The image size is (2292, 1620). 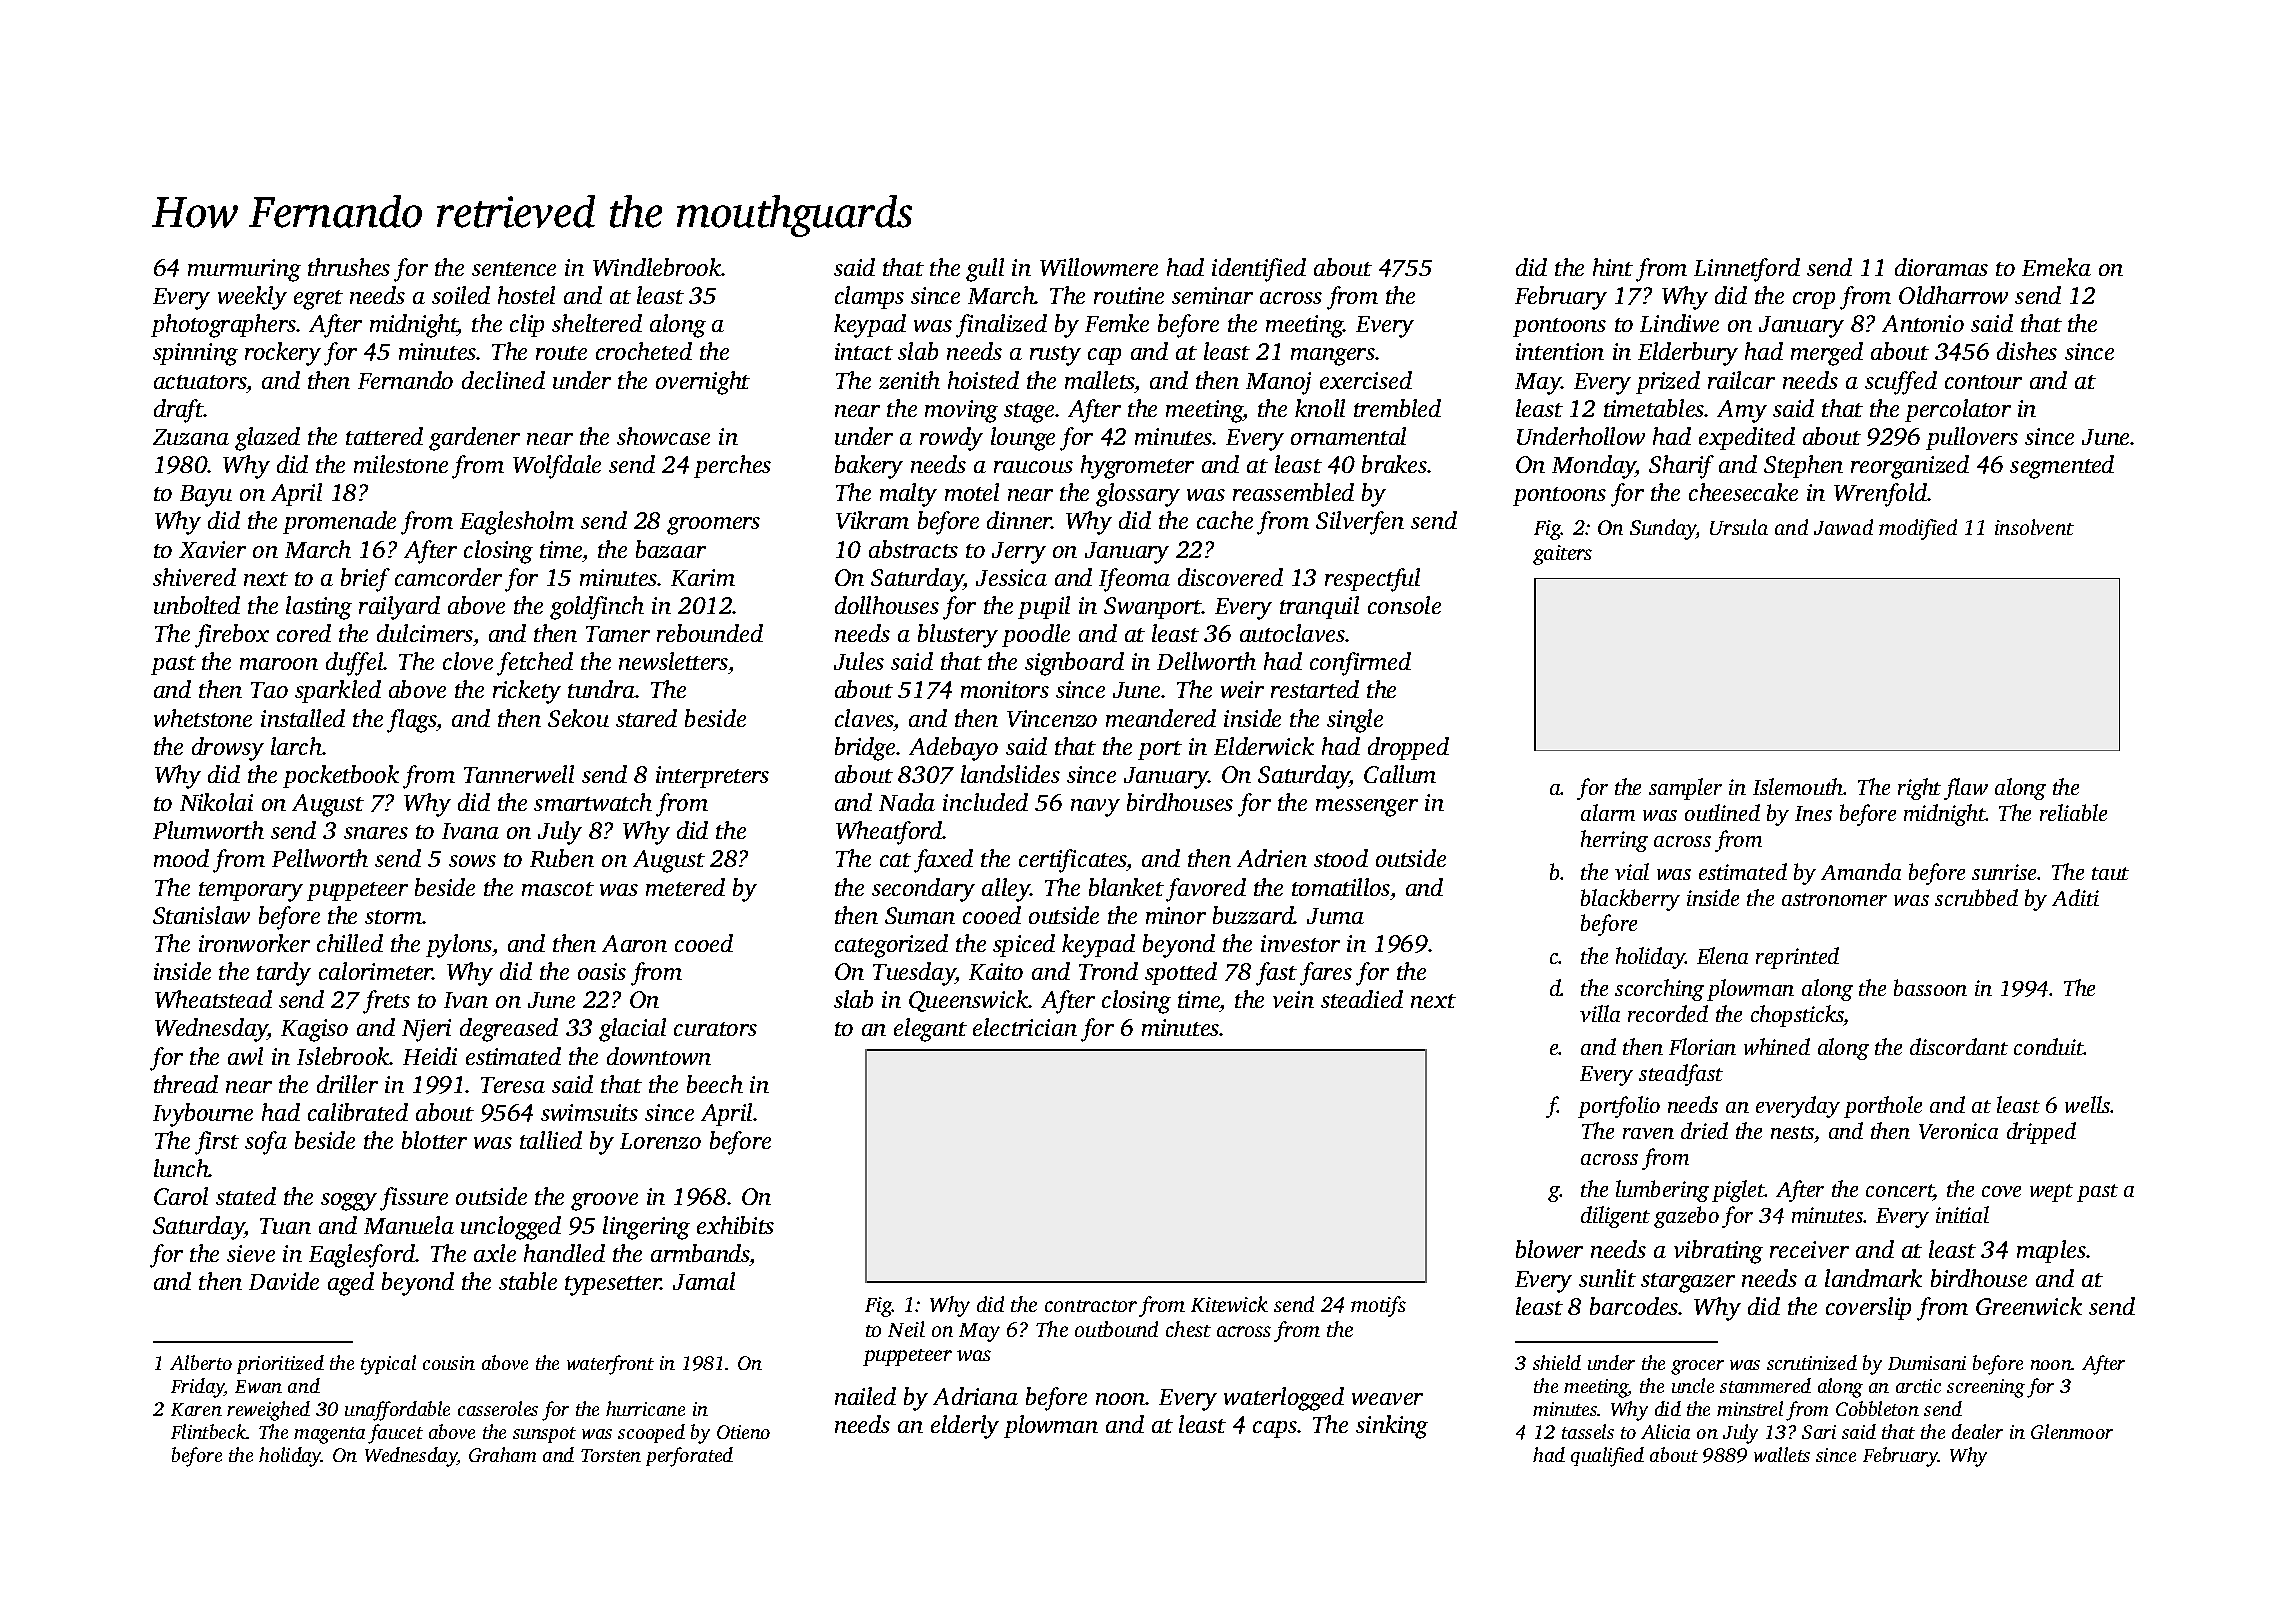 What do you see at coordinates (1333, 357) in the screenshot?
I see `mangers` at bounding box center [1333, 357].
